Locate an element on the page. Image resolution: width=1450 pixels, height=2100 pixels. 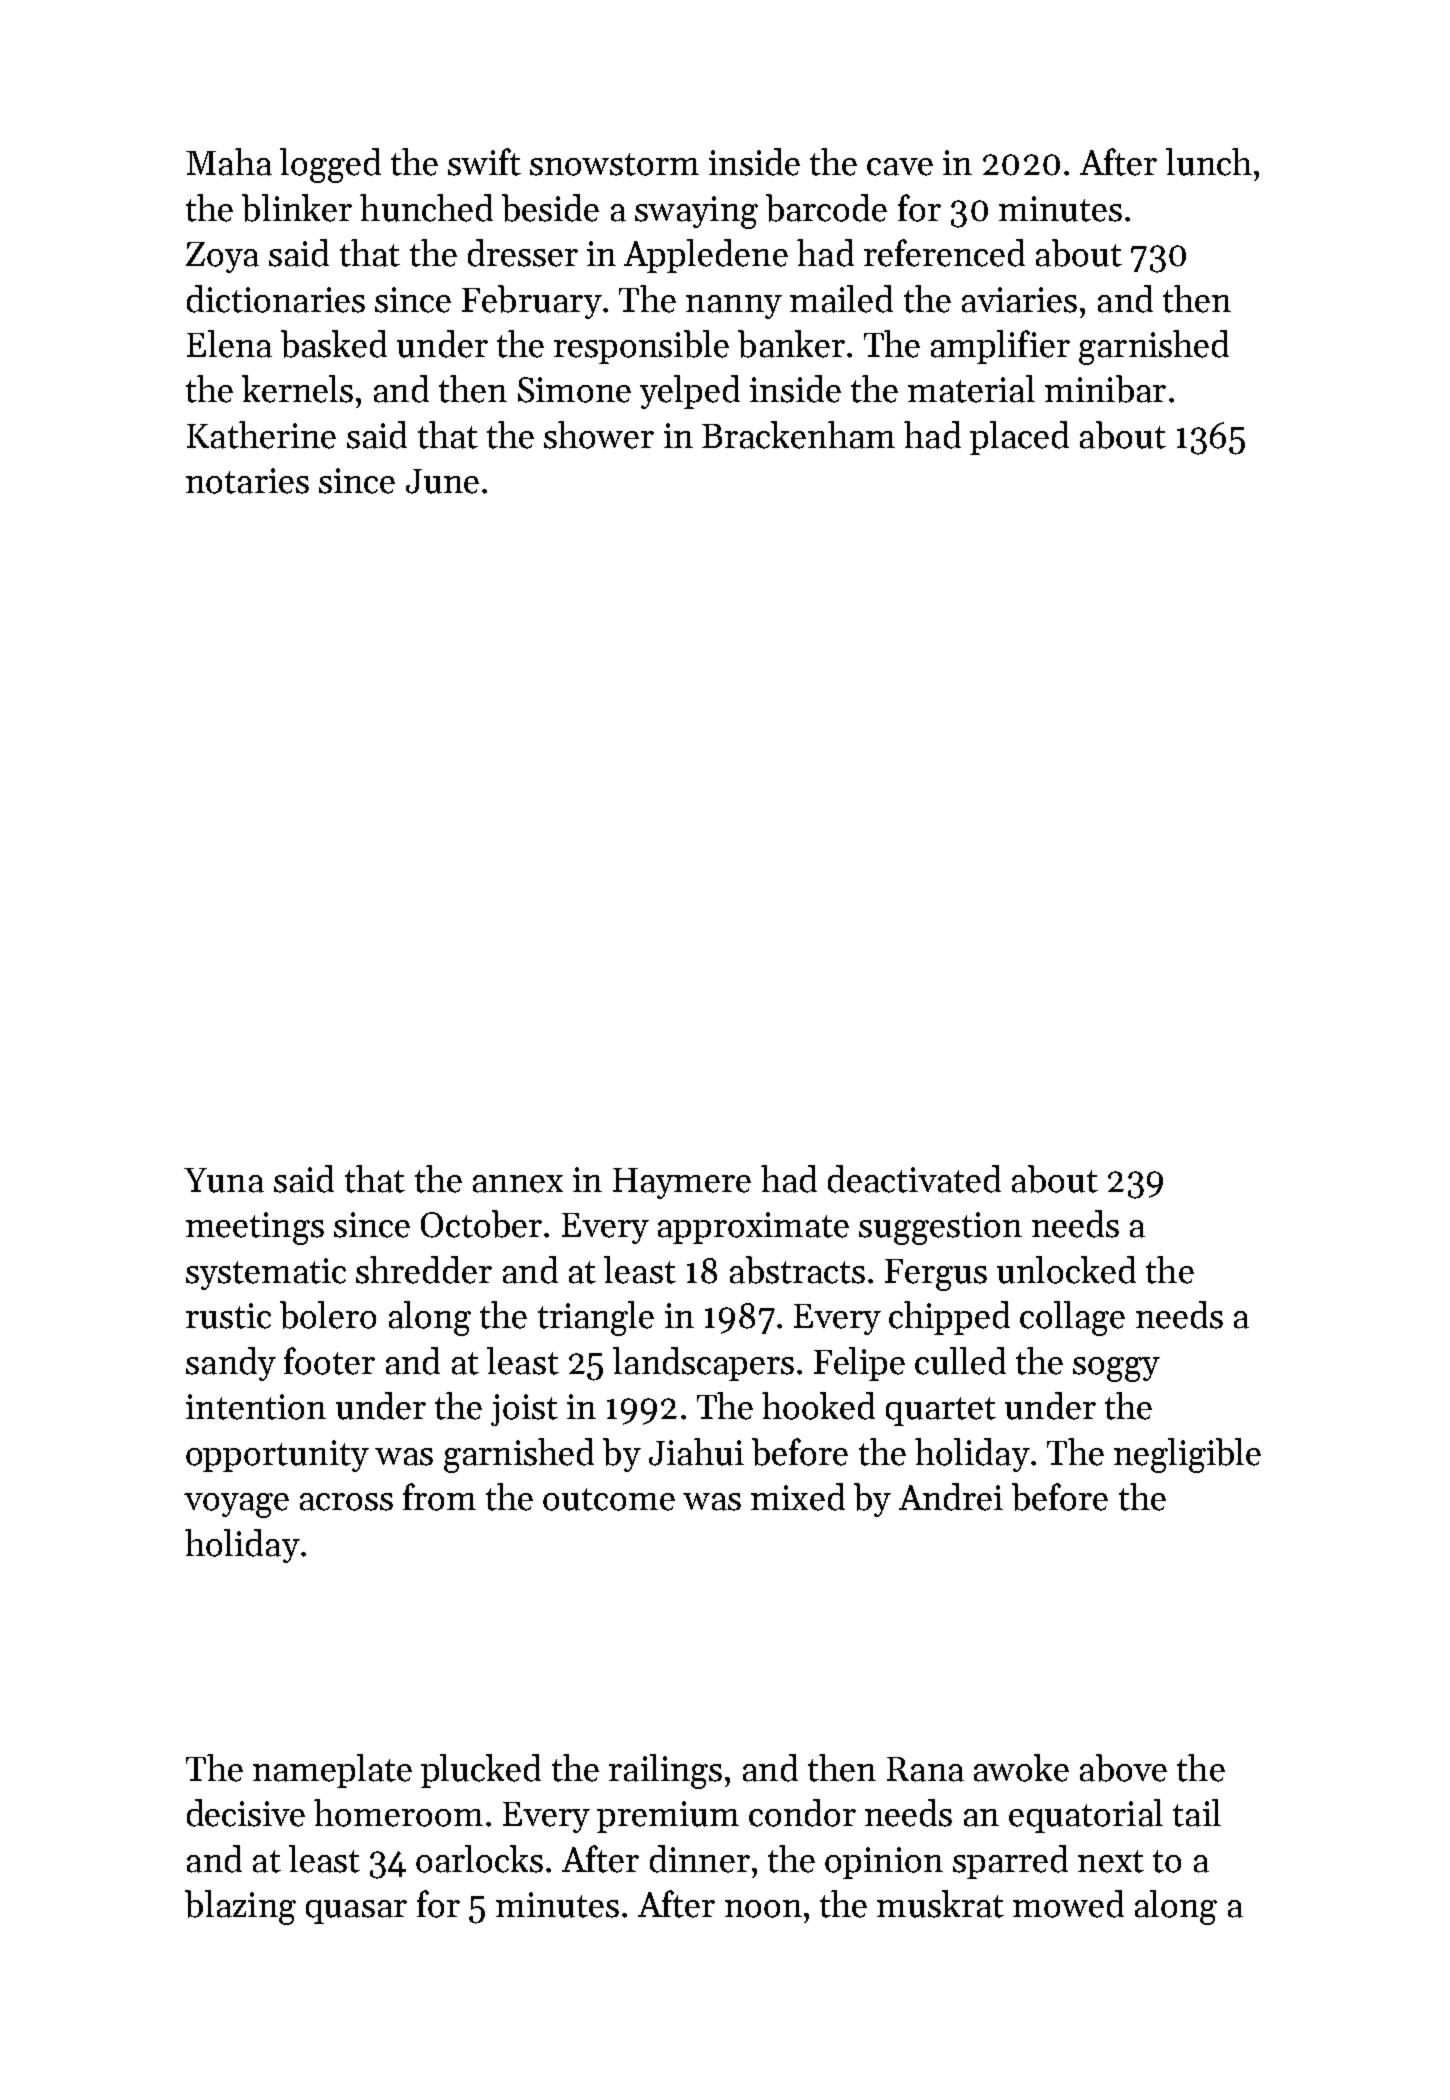
across is located at coordinates (346, 1502).
